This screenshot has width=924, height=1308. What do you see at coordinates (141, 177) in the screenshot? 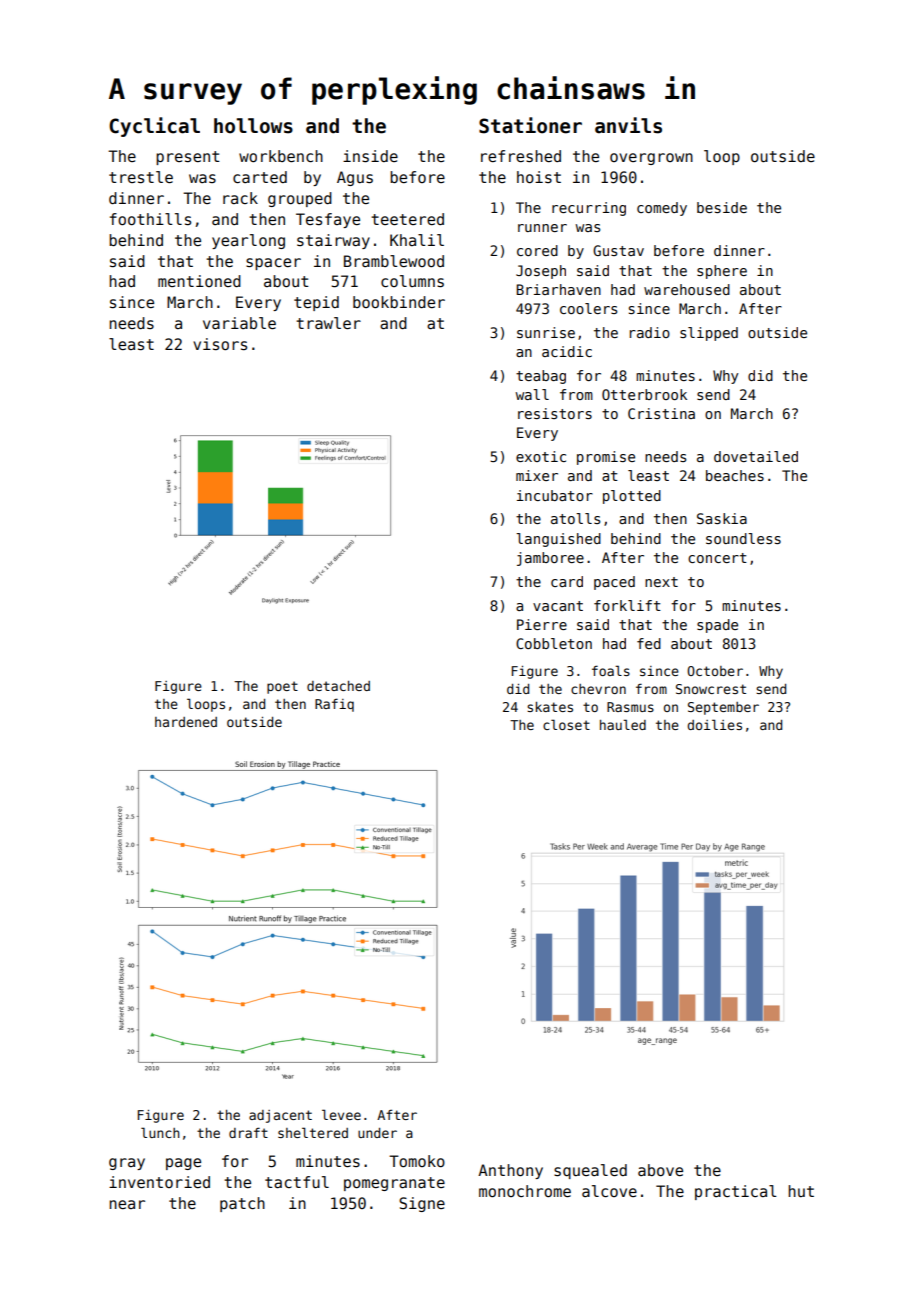
I see `trestle` at bounding box center [141, 177].
